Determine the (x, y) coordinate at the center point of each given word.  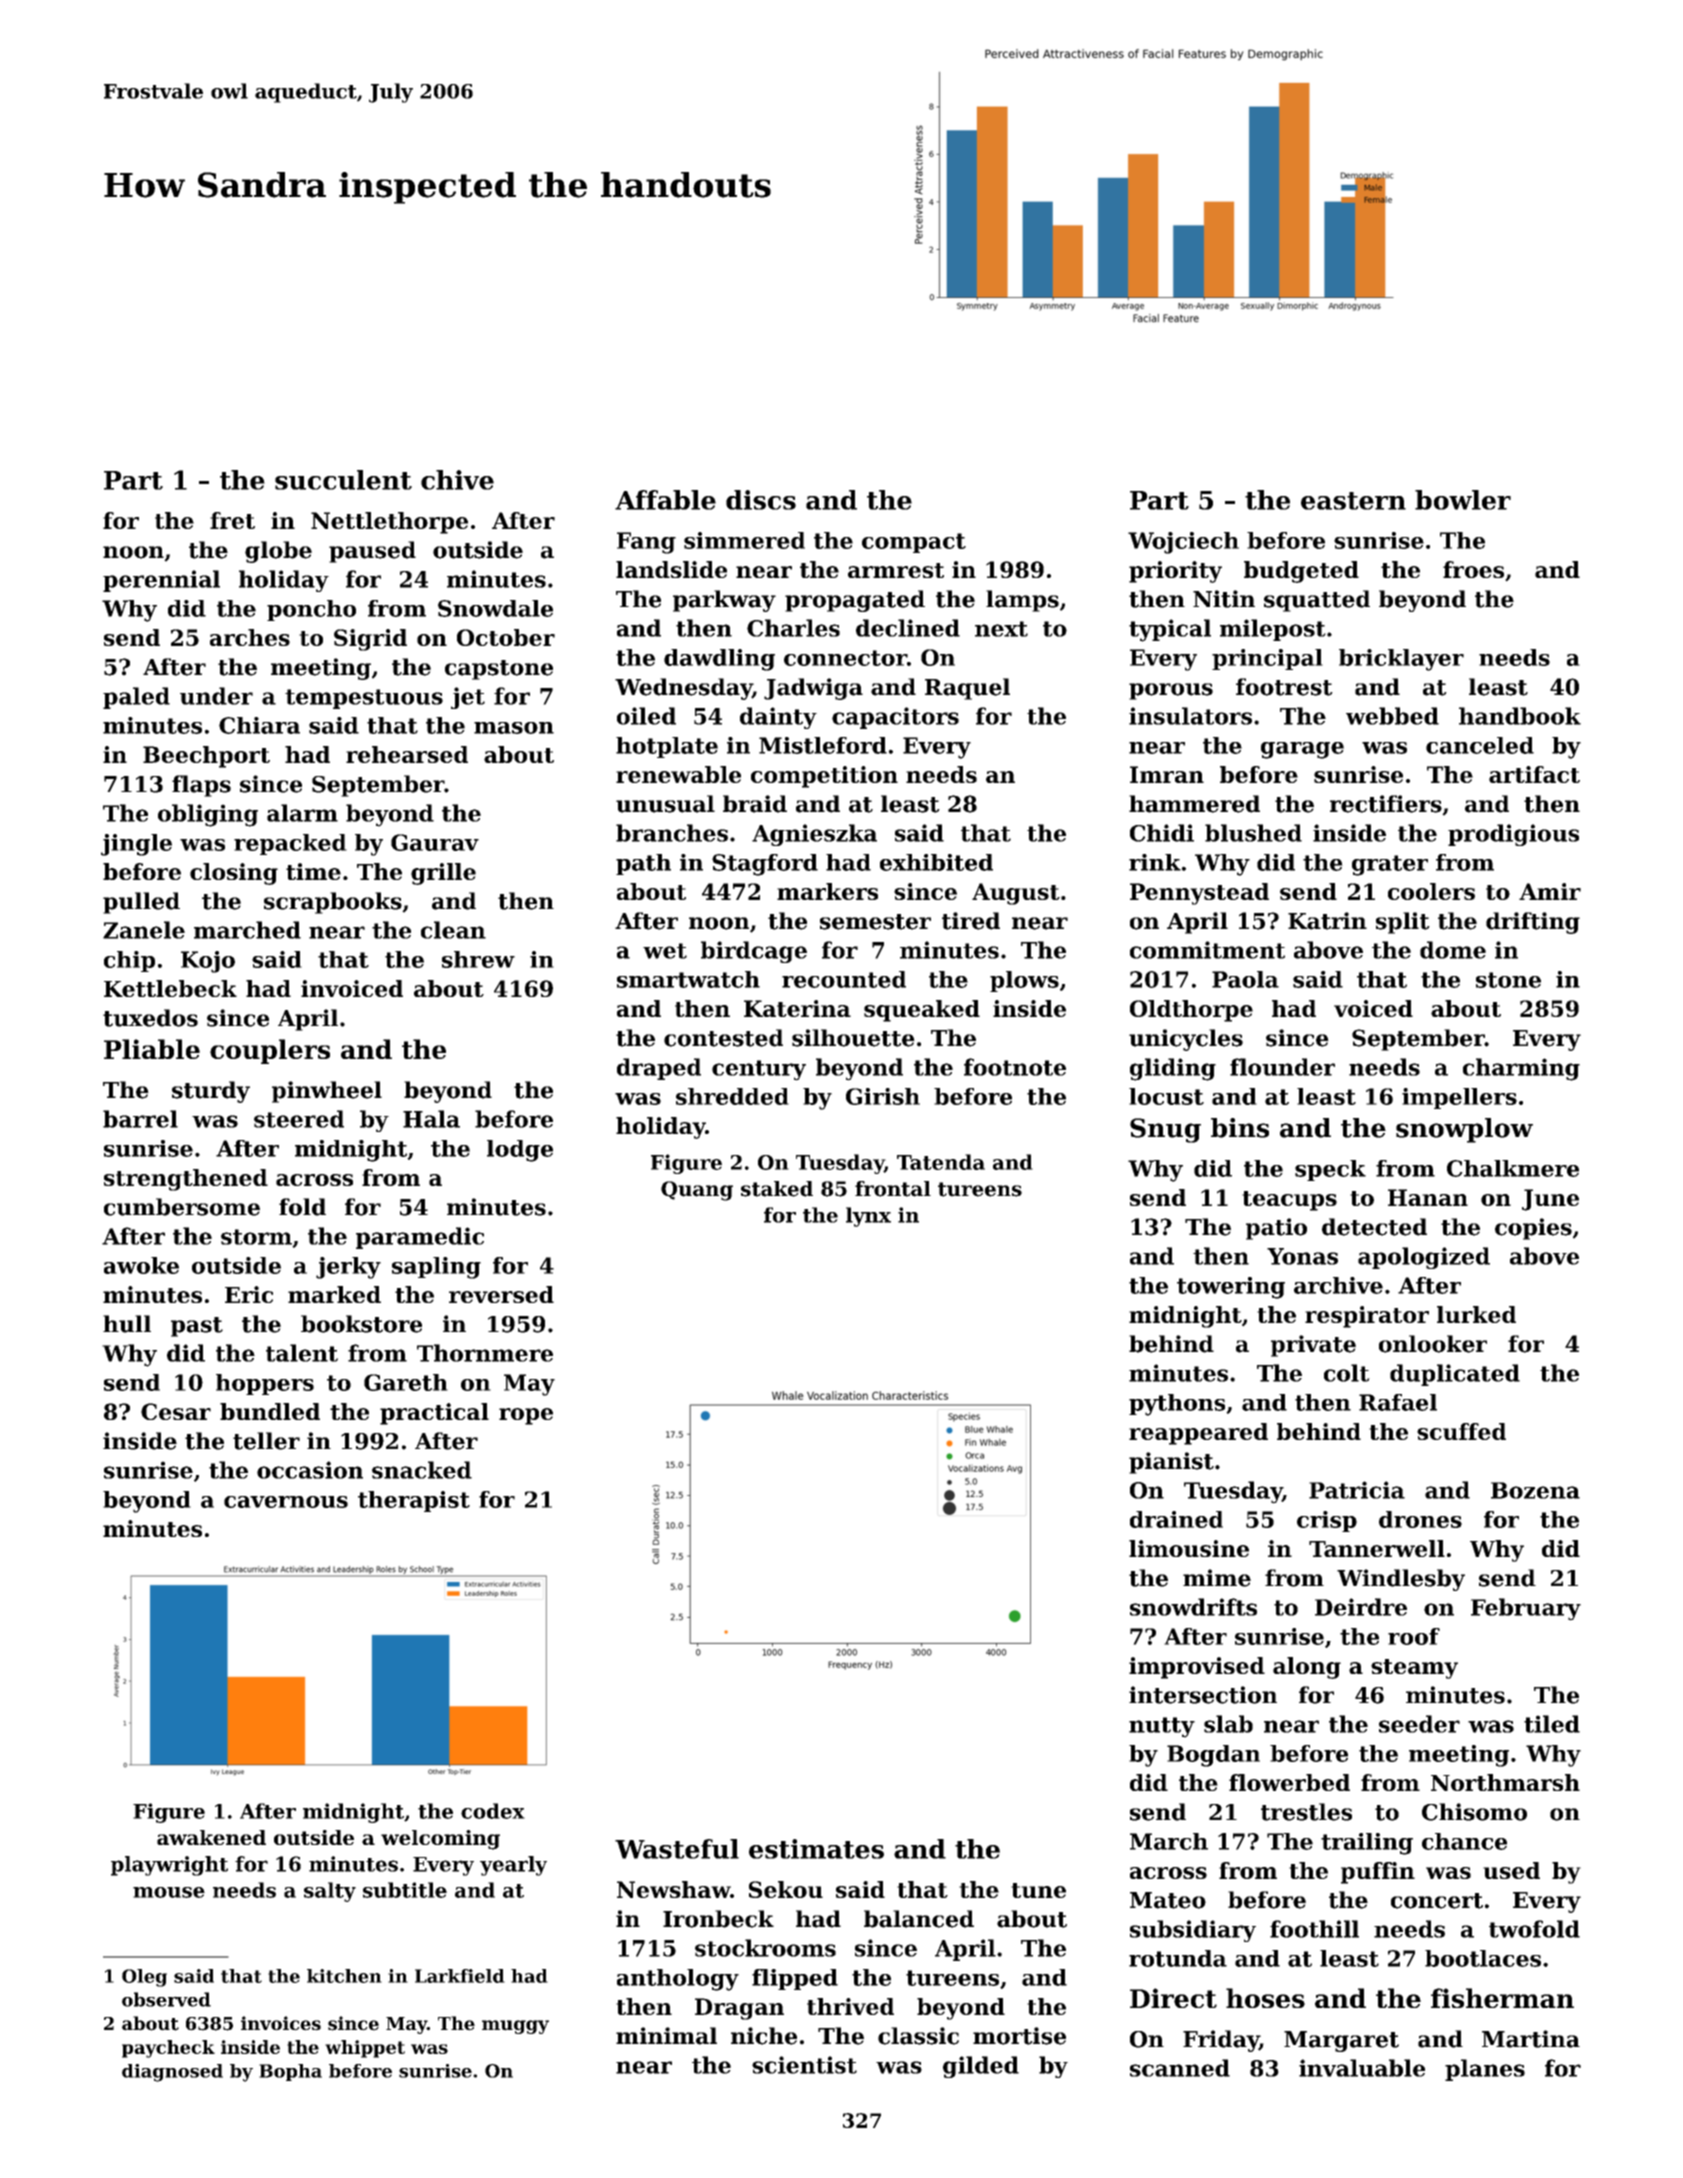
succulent (343, 480)
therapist (414, 1501)
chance (1464, 1841)
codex (493, 1811)
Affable (665, 500)
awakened (211, 1837)
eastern (1353, 501)
